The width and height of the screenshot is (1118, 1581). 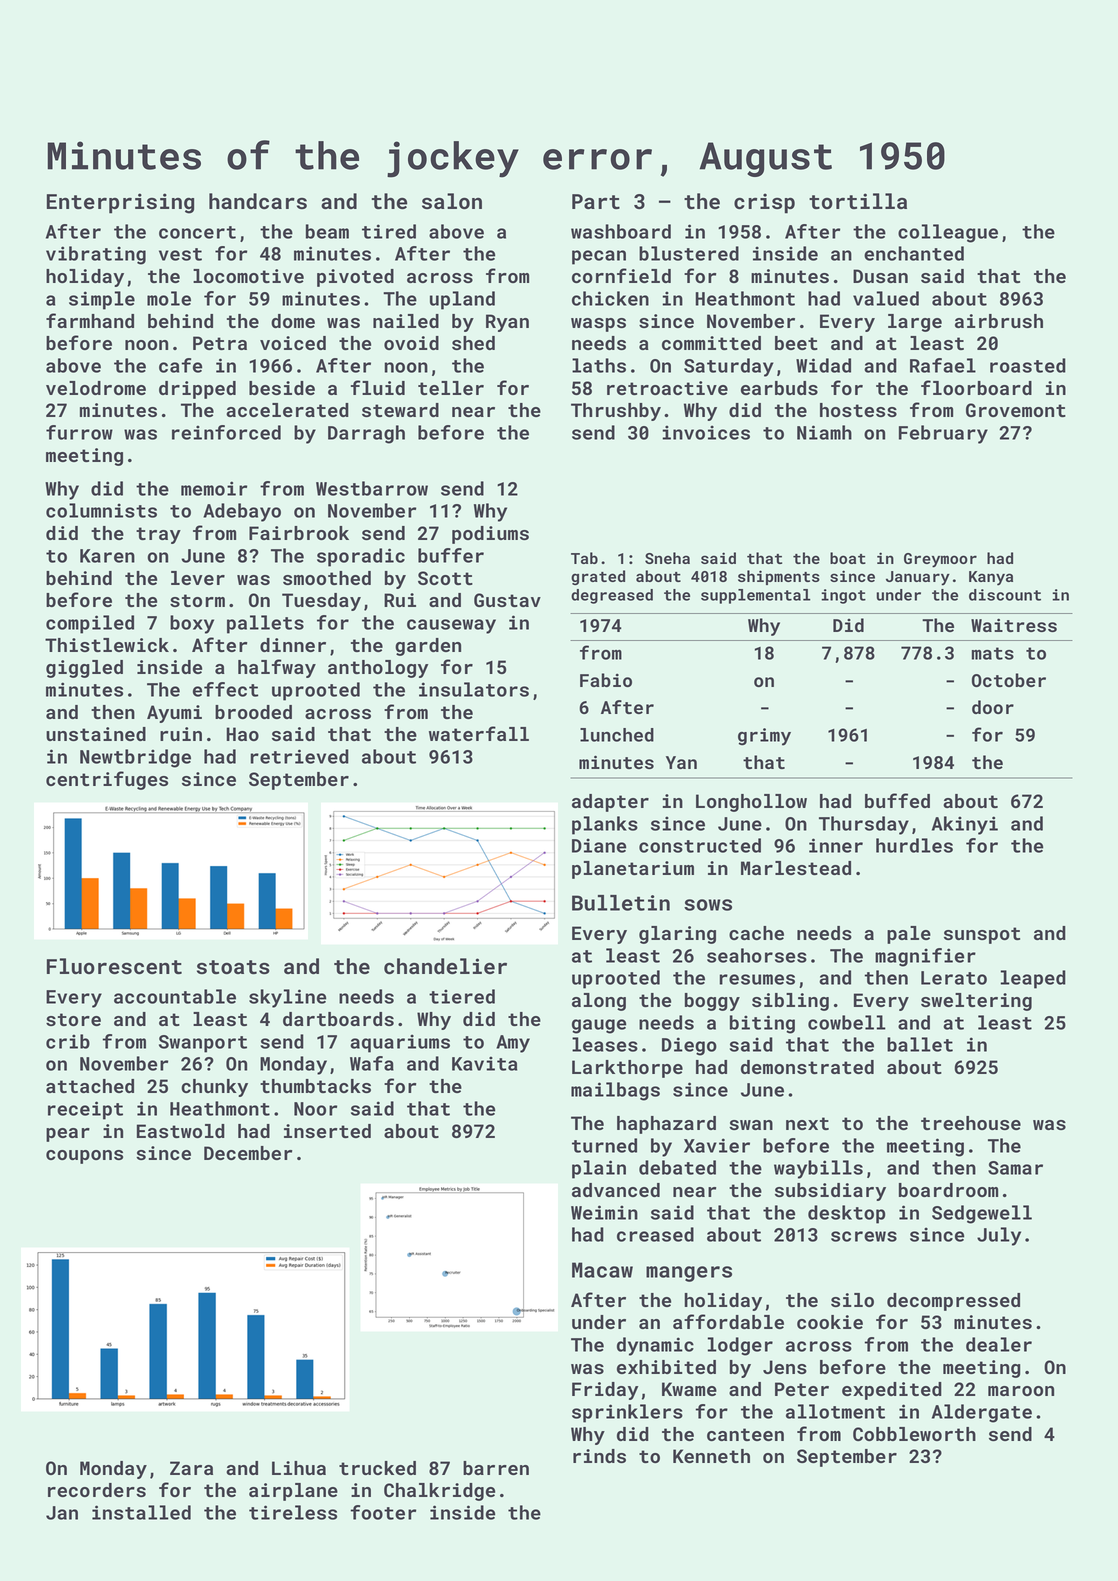 I want to click on airplane, so click(x=293, y=1492).
